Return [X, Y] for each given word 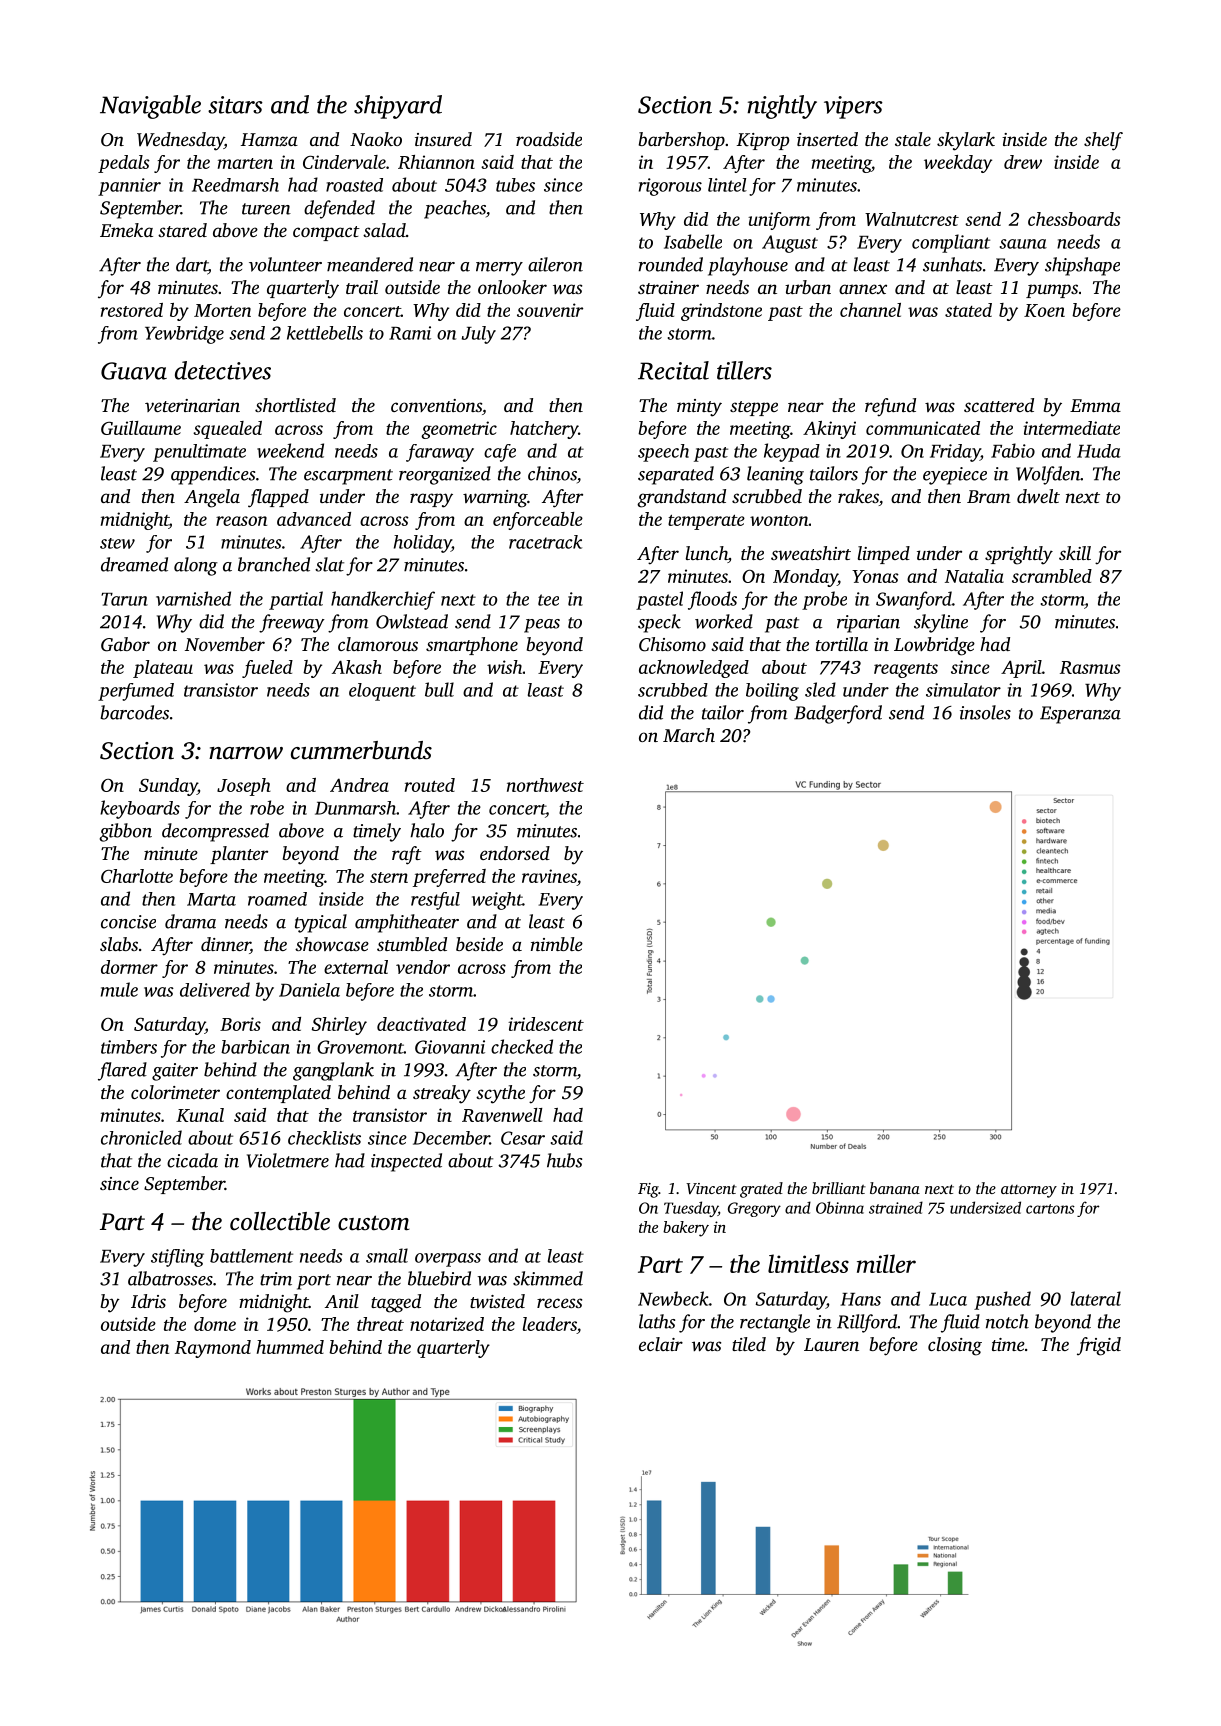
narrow [246, 753]
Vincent [711, 1188]
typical [321, 923]
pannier [129, 187]
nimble [557, 944]
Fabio [1013, 450]
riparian [868, 624]
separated [676, 475]
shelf [1103, 141]
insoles [985, 712]
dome [215, 1324]
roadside [549, 139]
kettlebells [325, 333]
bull [439, 689]
